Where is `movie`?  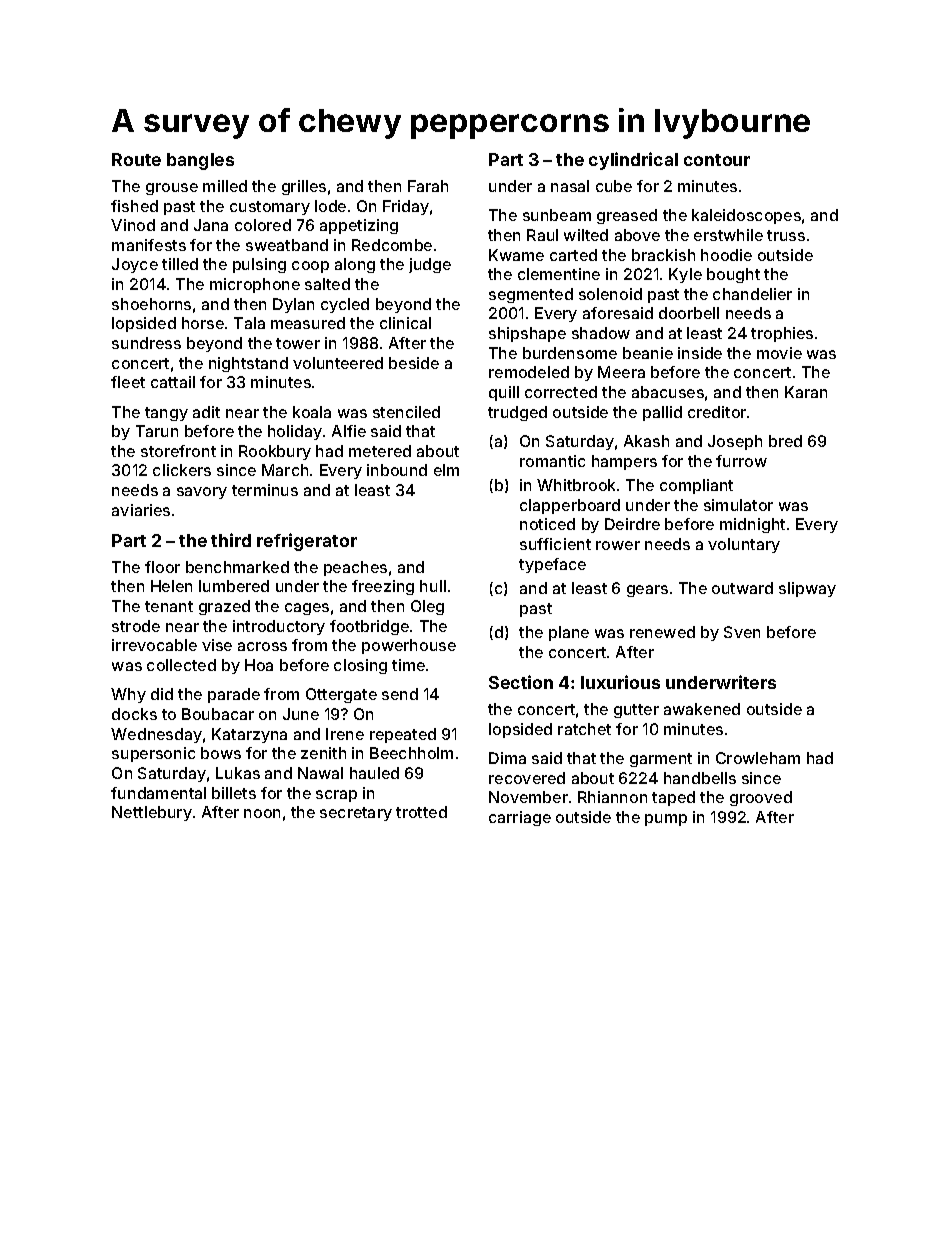 movie is located at coordinates (779, 353).
